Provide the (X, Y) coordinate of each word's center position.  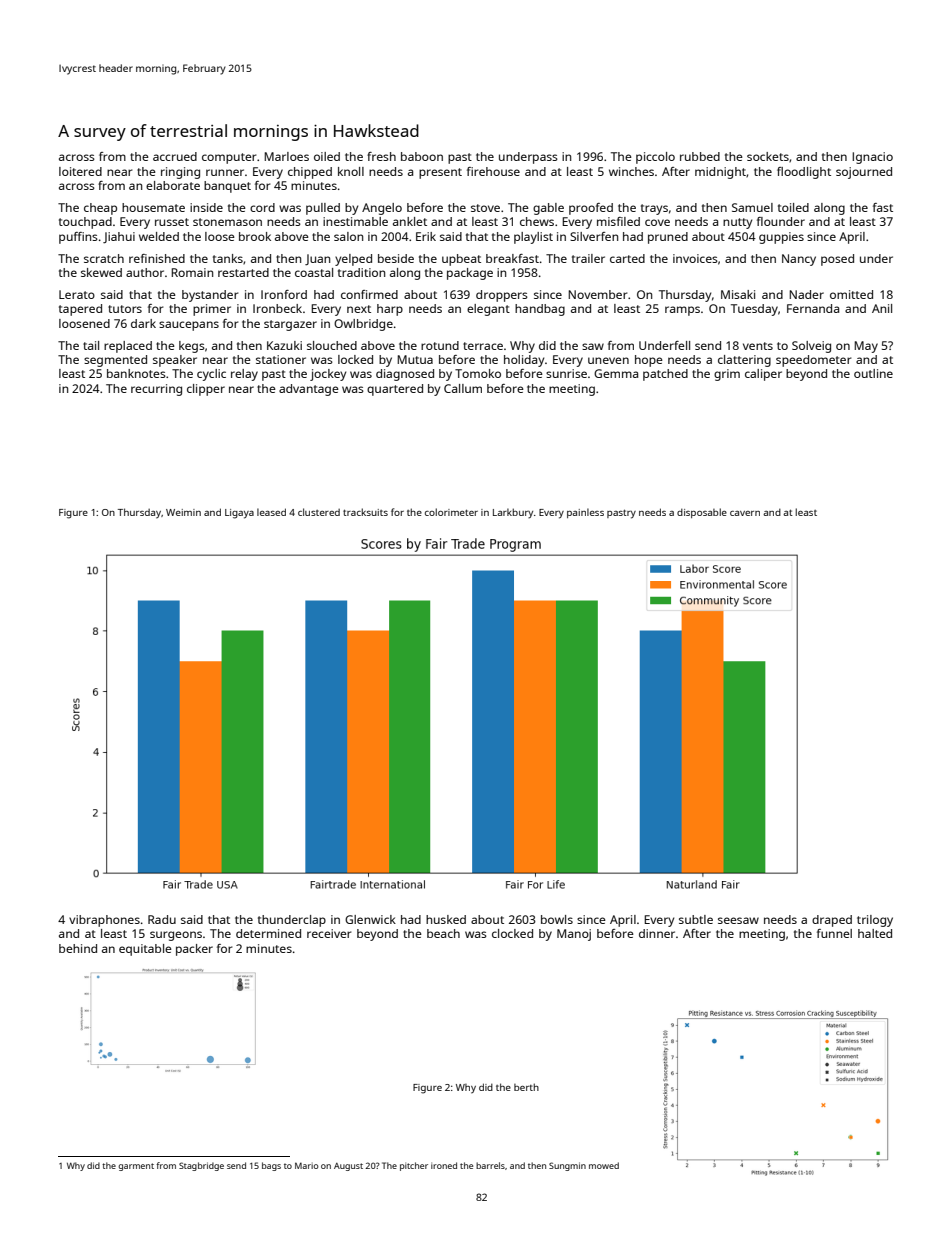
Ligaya (239, 514)
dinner (657, 933)
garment (136, 1167)
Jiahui (119, 238)
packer (194, 950)
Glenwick (370, 919)
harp (390, 310)
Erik (426, 236)
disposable (702, 513)
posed (837, 260)
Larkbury (513, 513)
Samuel (752, 207)
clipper (206, 390)
